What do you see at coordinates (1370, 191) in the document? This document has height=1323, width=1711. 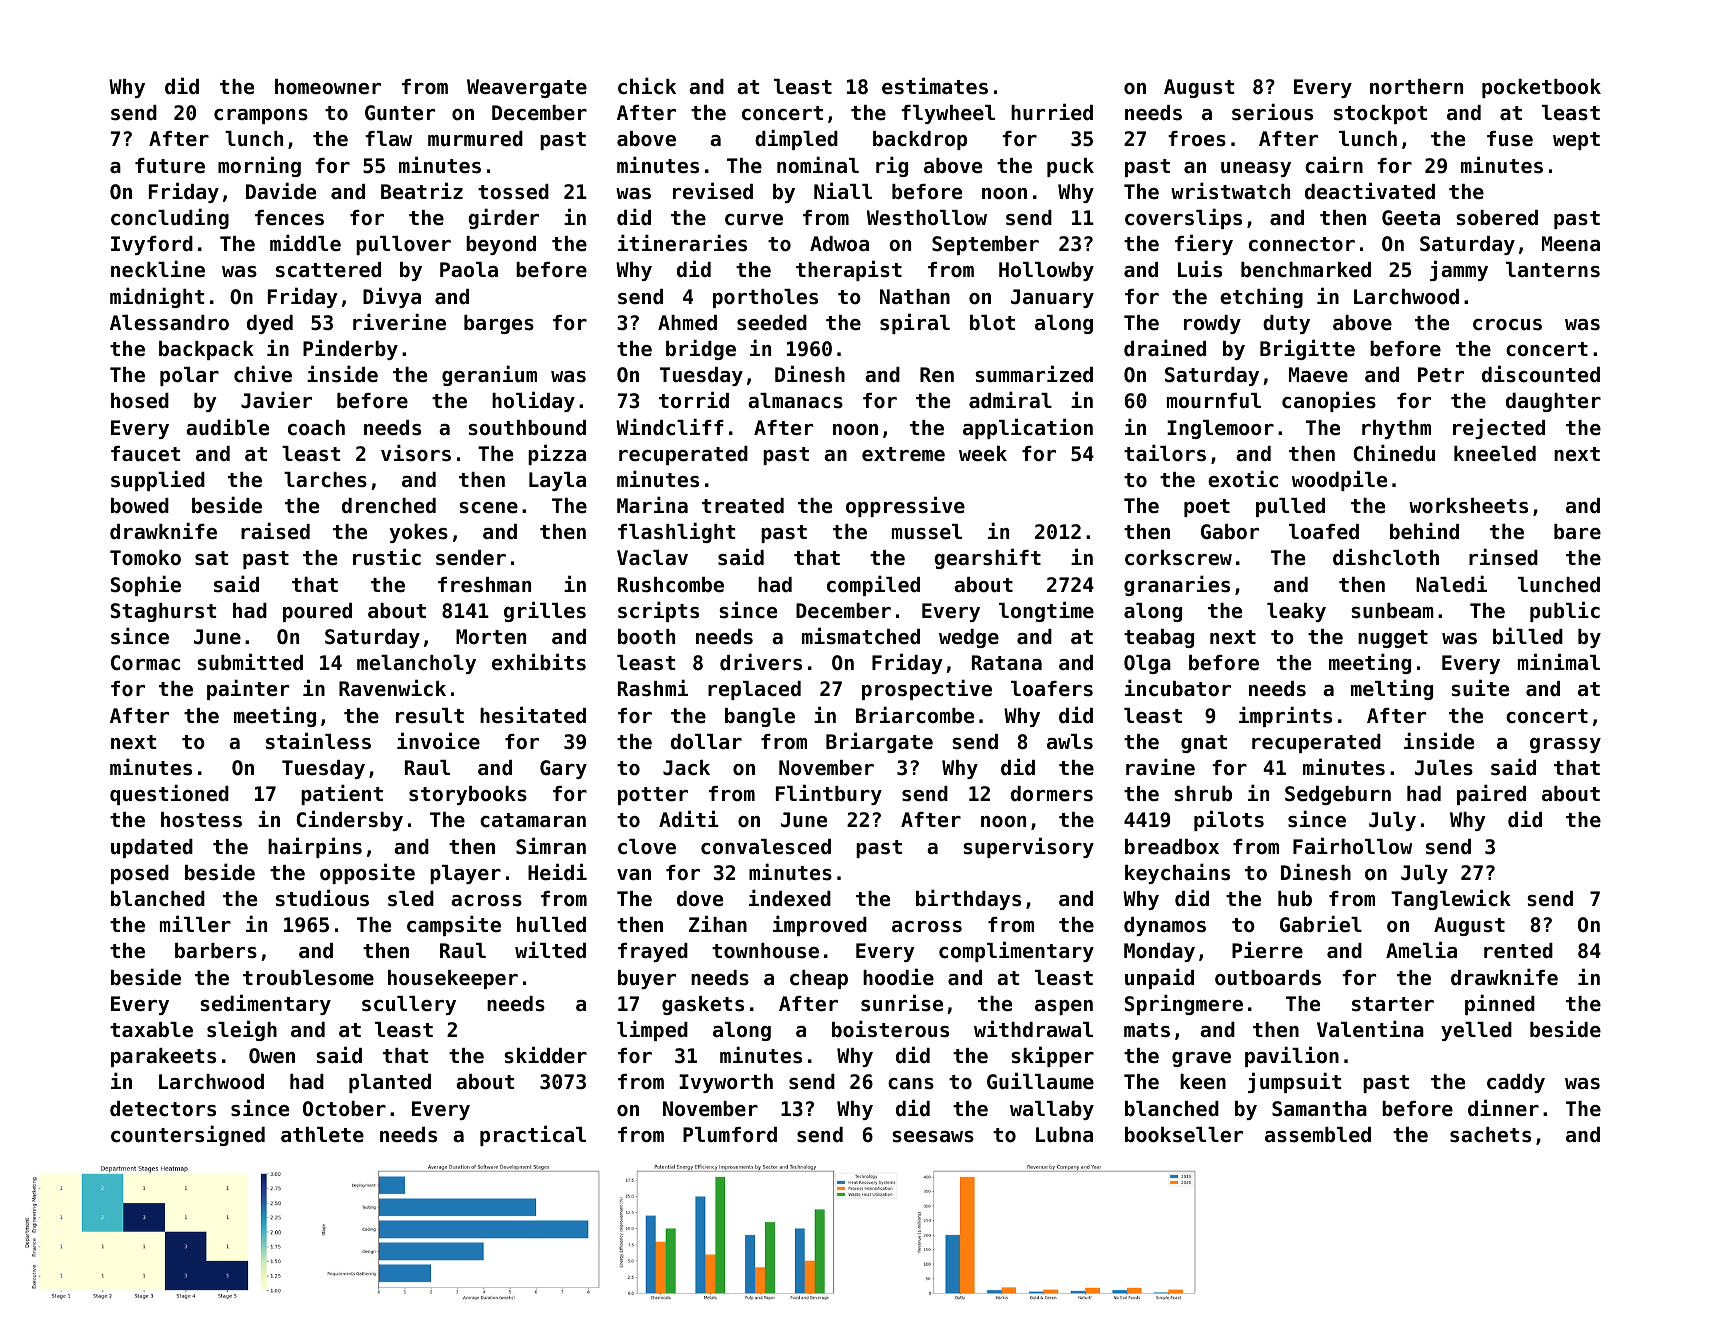 I see `deactivated` at bounding box center [1370, 191].
